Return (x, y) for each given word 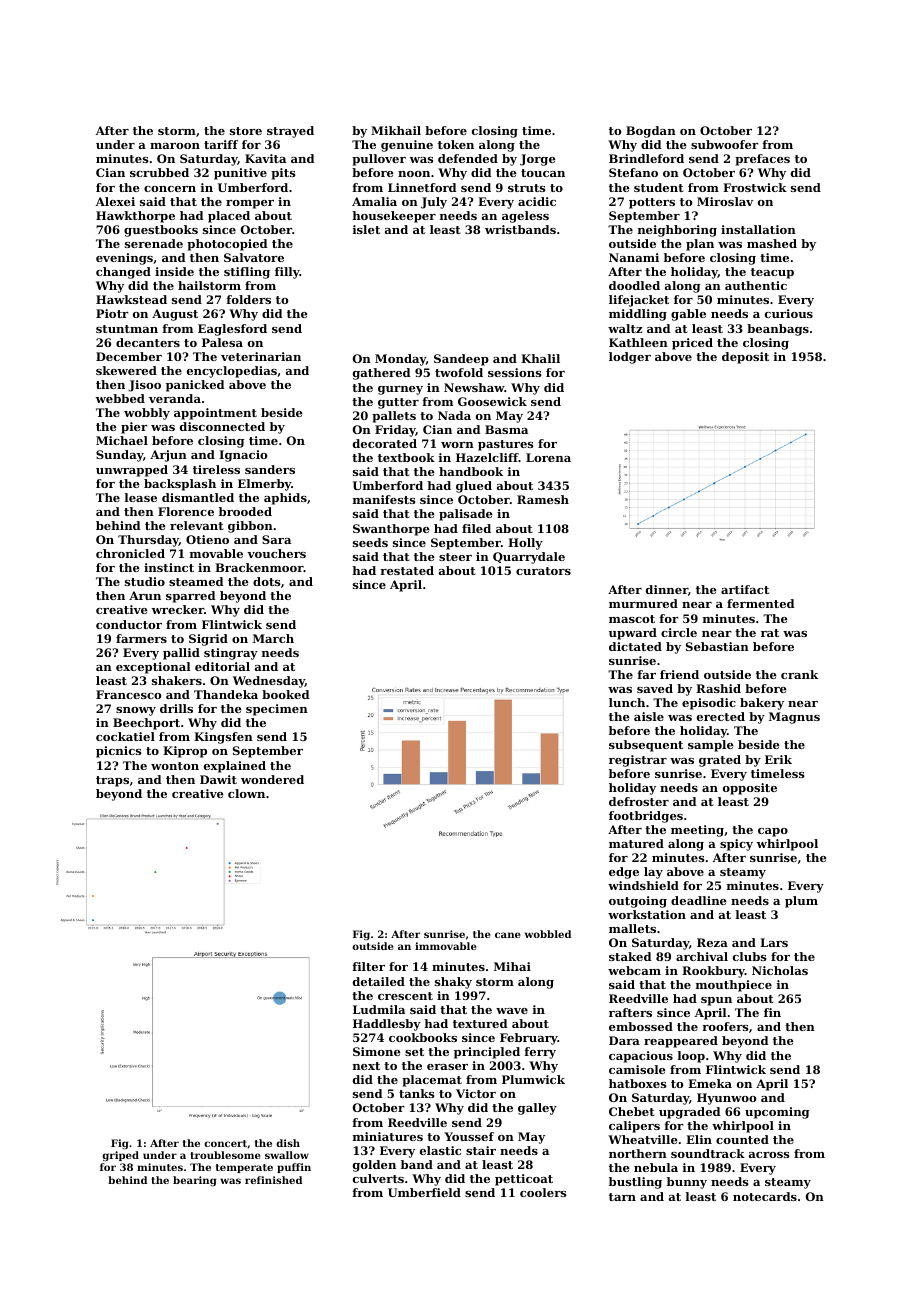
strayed (290, 132)
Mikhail (396, 130)
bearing (194, 1181)
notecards (765, 1196)
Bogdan (651, 132)
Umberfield (424, 1192)
